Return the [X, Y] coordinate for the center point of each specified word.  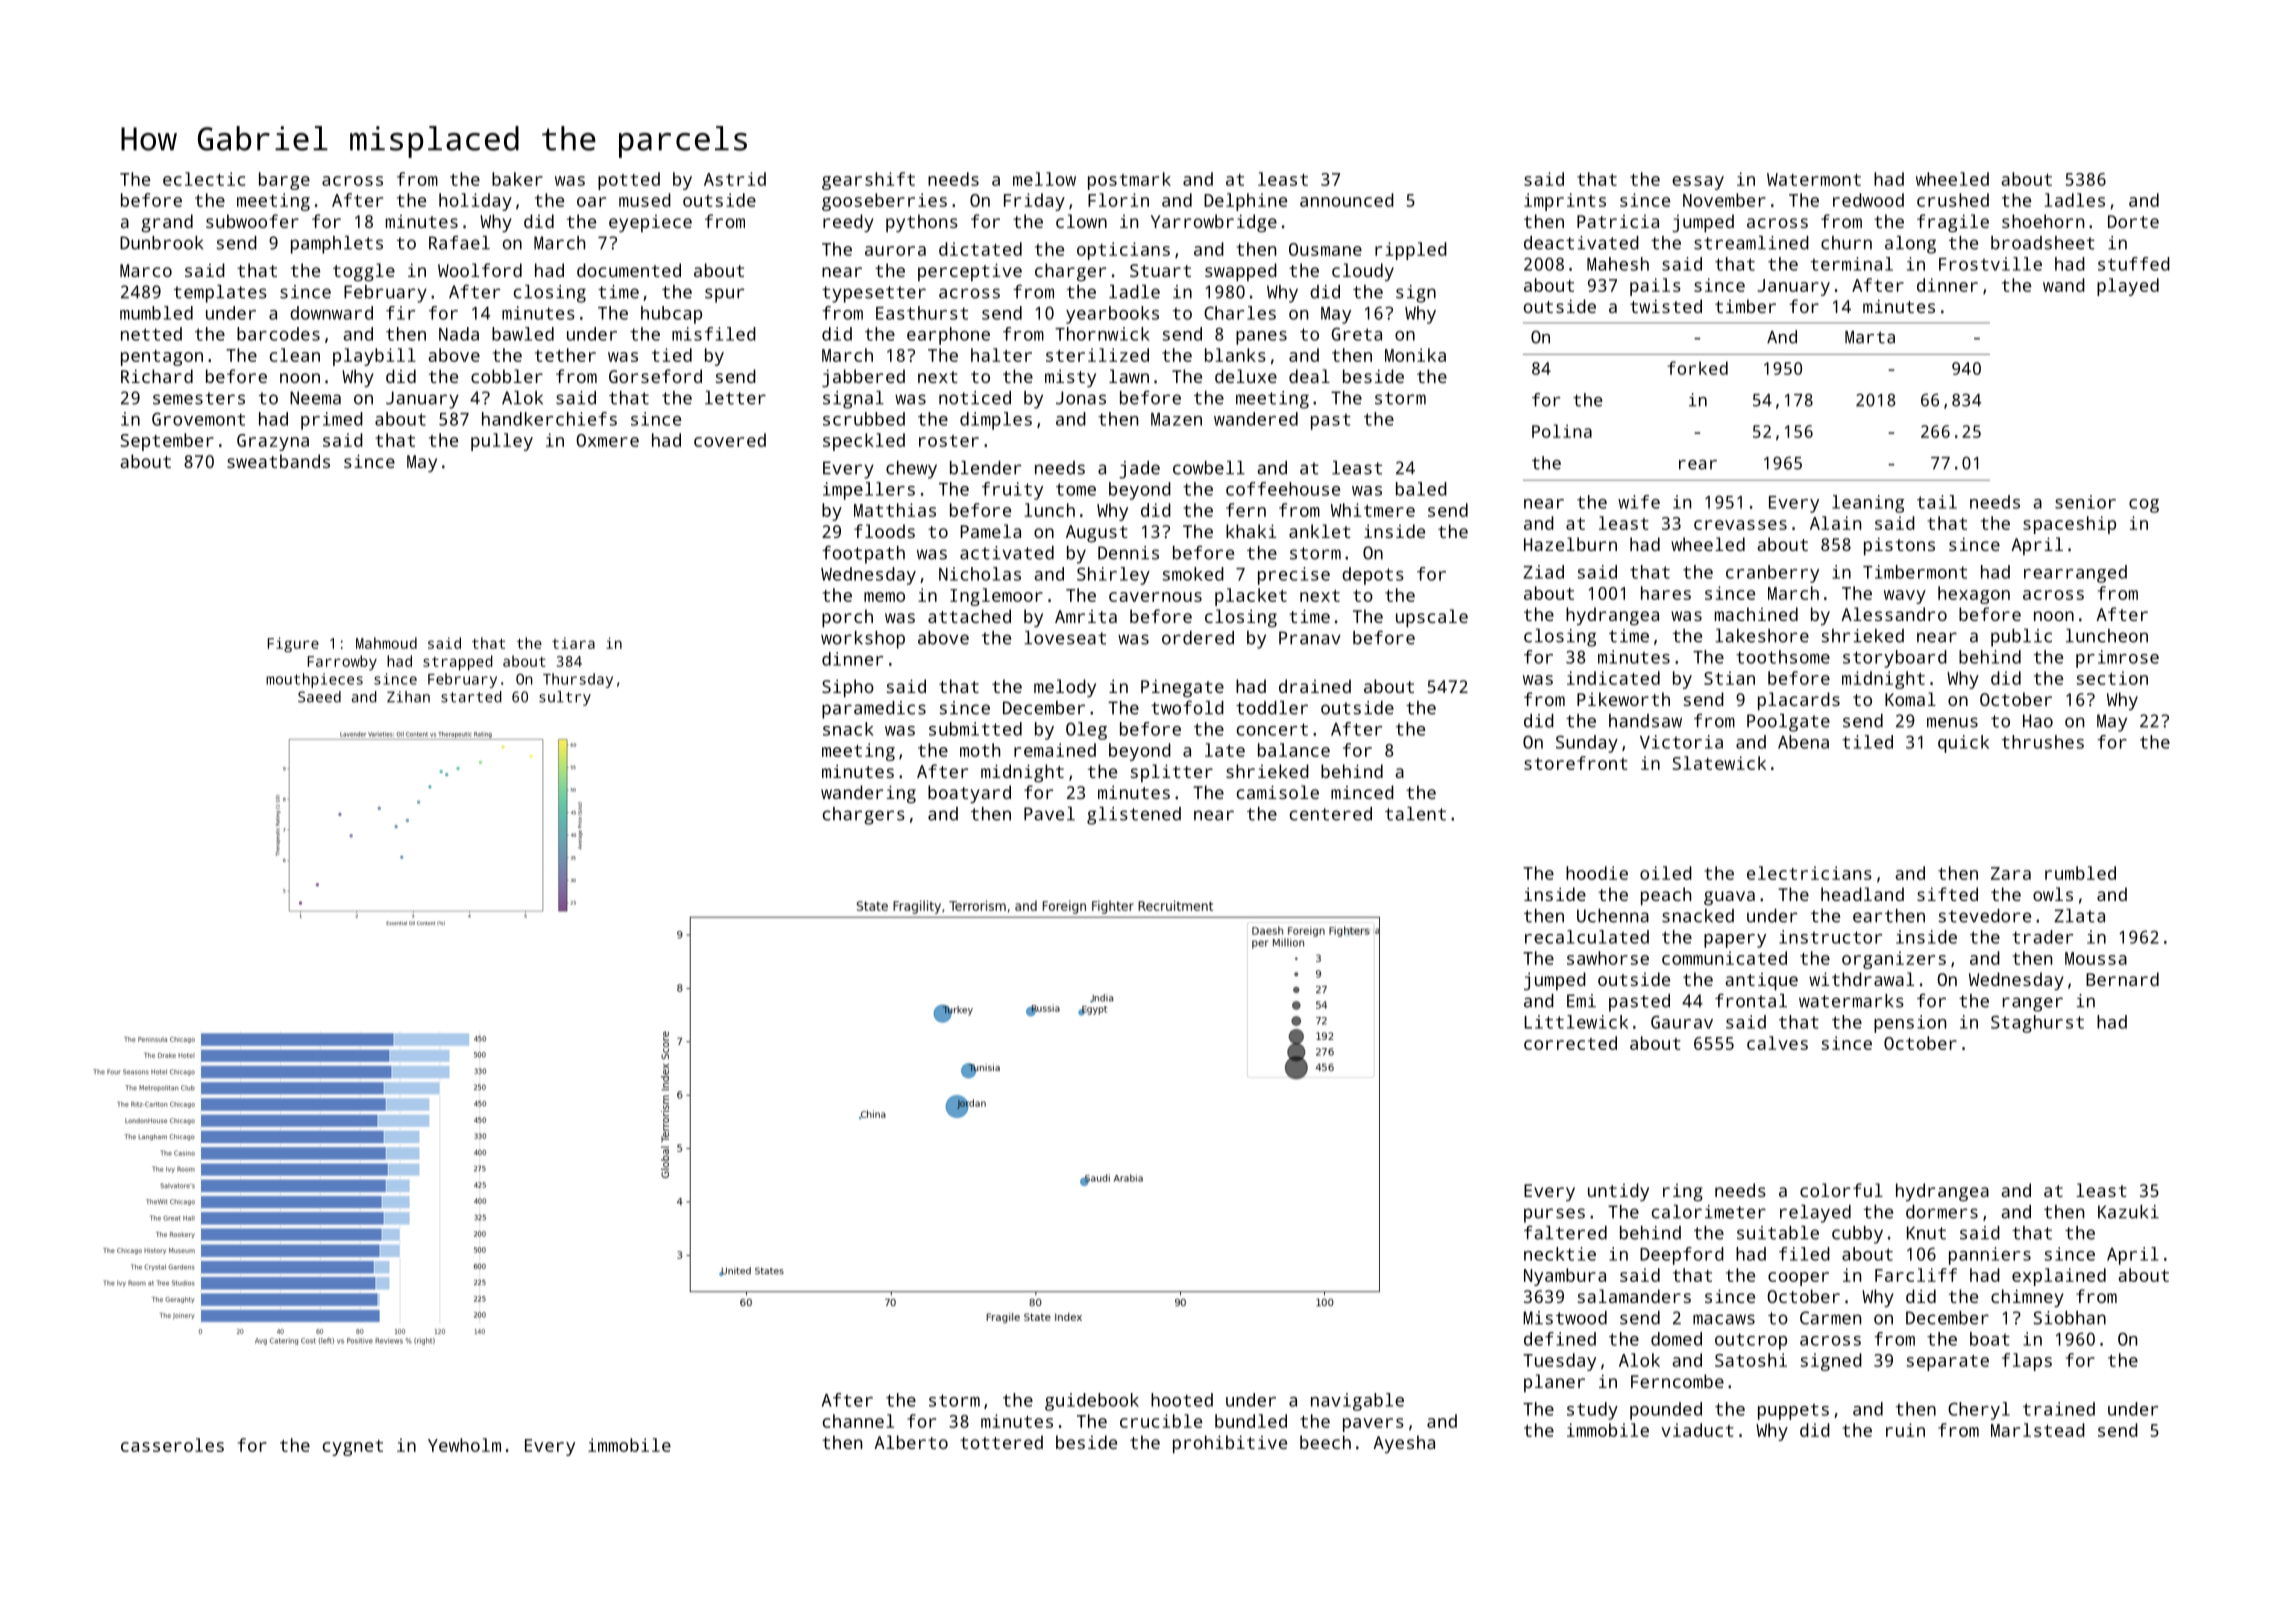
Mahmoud [386, 643]
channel [858, 1421]
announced [1347, 200]
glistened [1134, 816]
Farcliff [1916, 1275]
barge [284, 181]
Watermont [1814, 179]
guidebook [1092, 1402]
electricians [1809, 873]
